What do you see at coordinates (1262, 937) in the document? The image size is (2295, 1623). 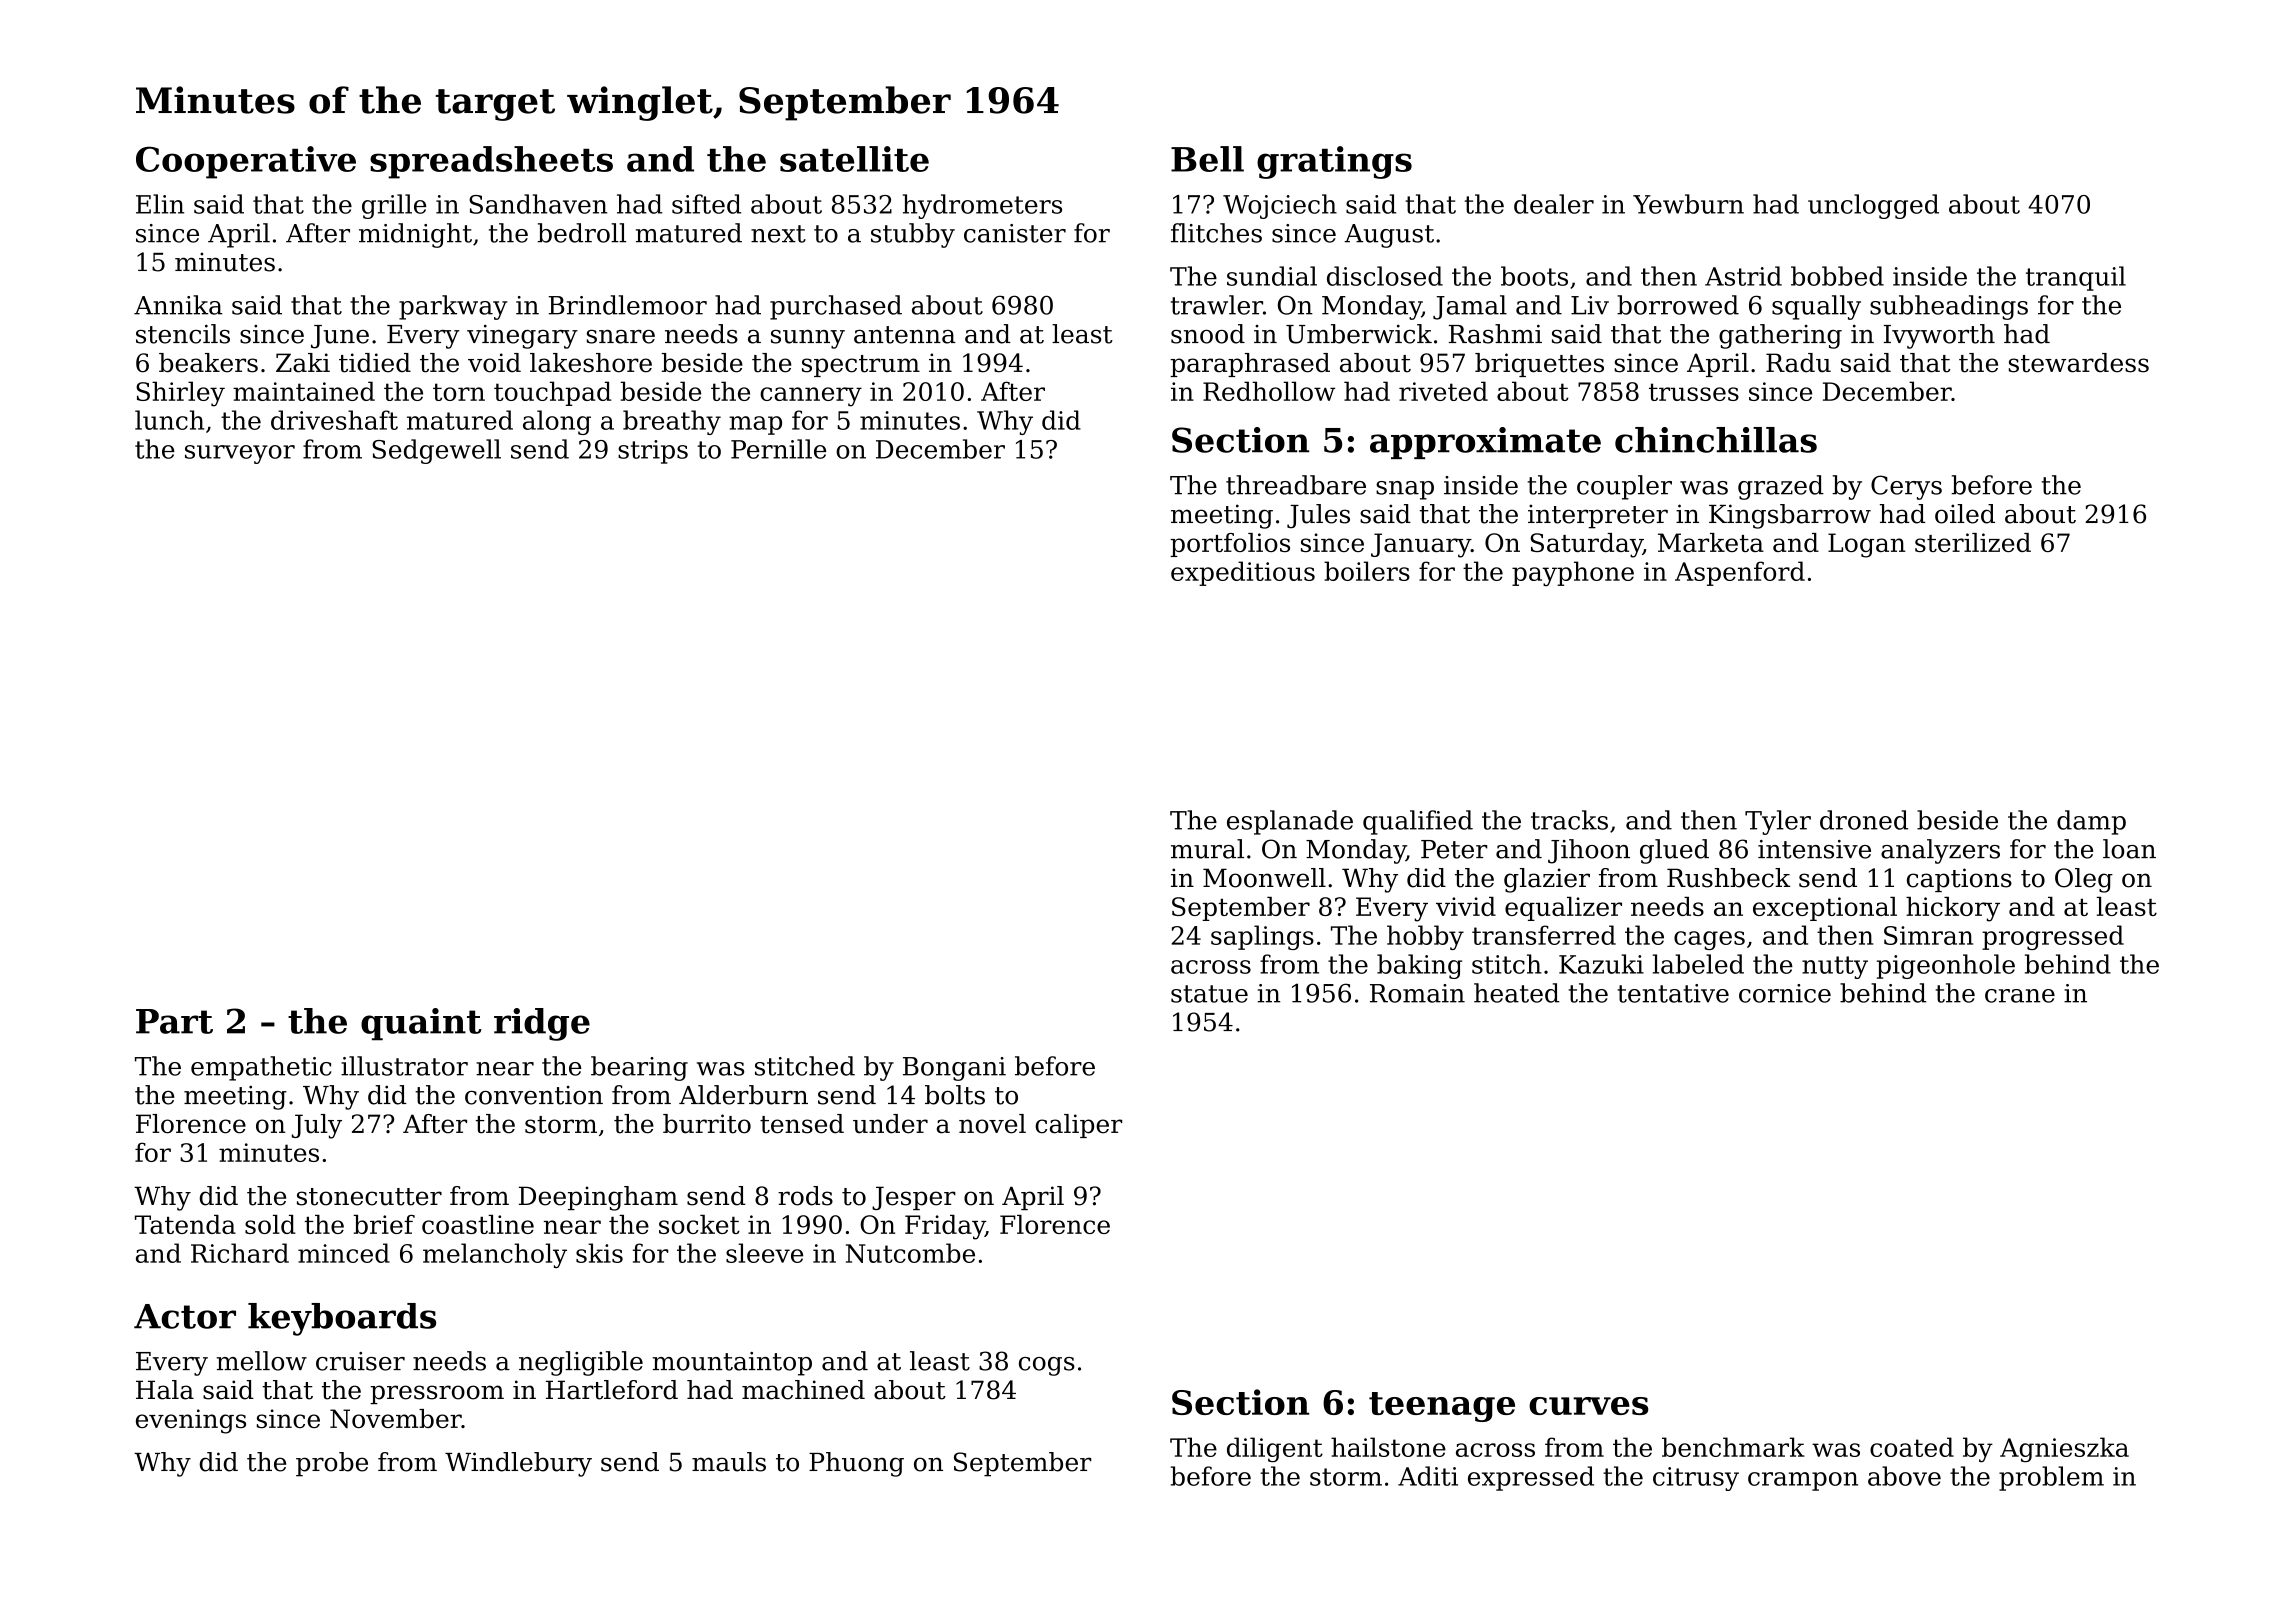 I see `saplings` at bounding box center [1262, 937].
